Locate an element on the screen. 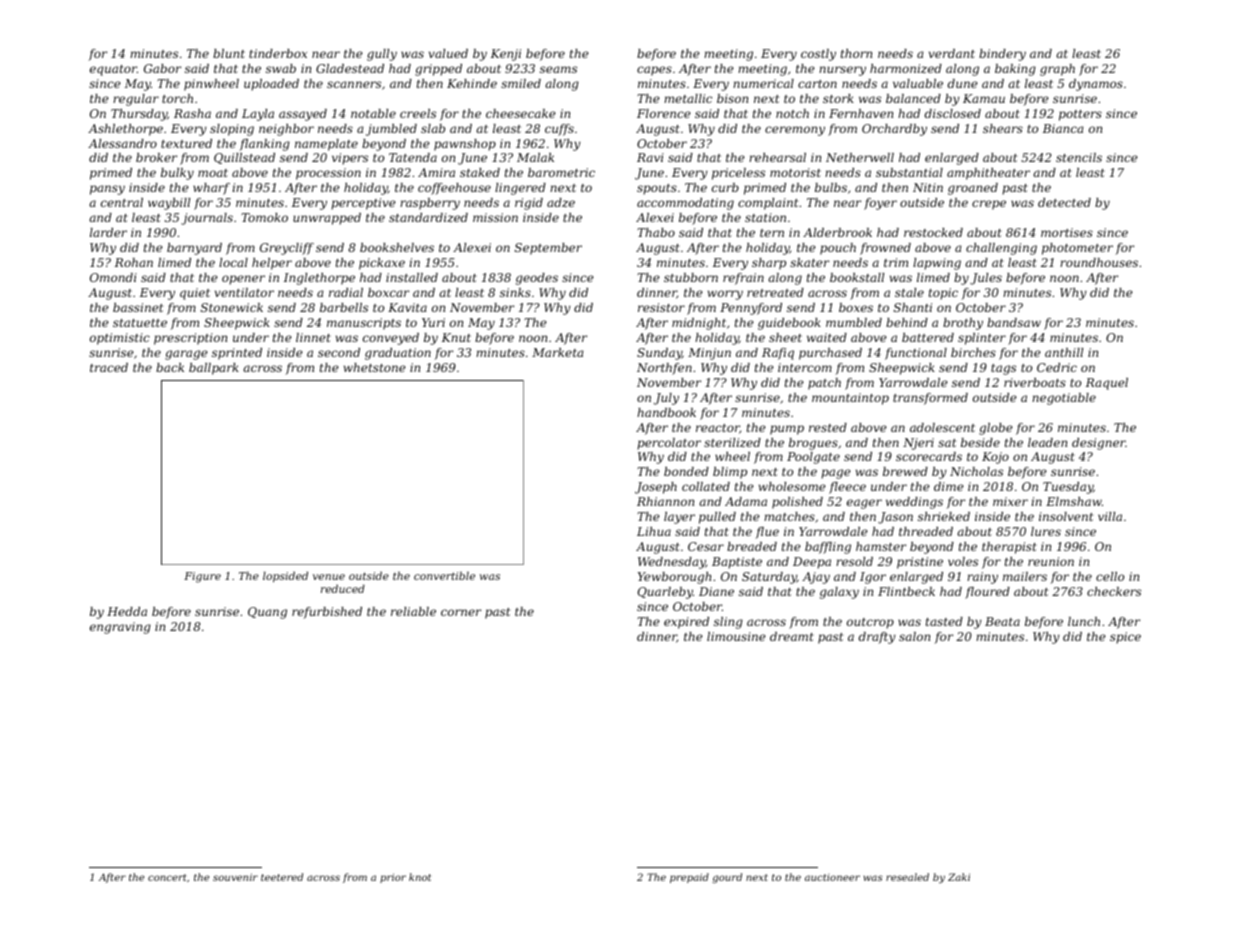 The image size is (1233, 952). Rasha is located at coordinates (192, 113).
